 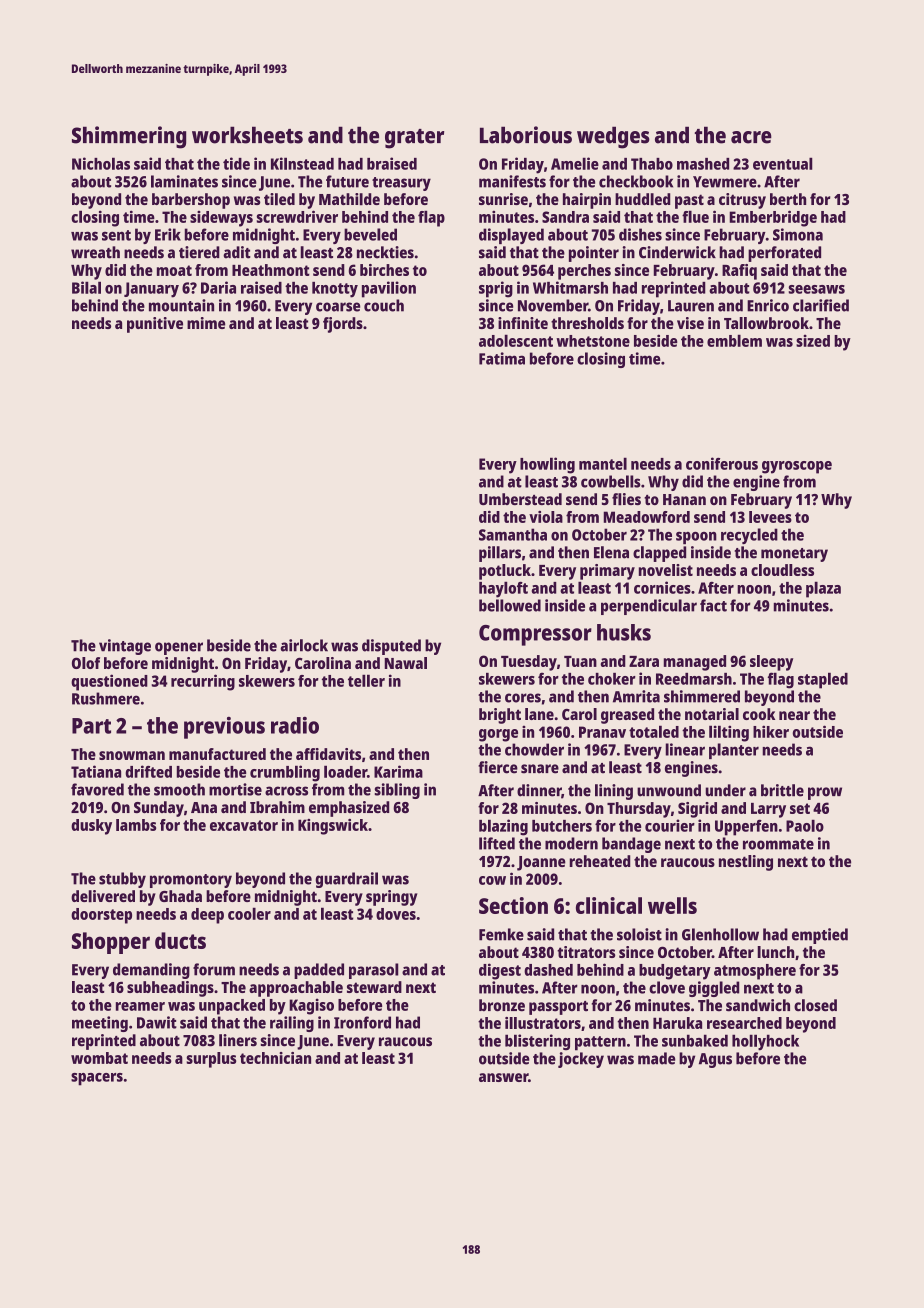 I want to click on vintage, so click(x=125, y=647).
